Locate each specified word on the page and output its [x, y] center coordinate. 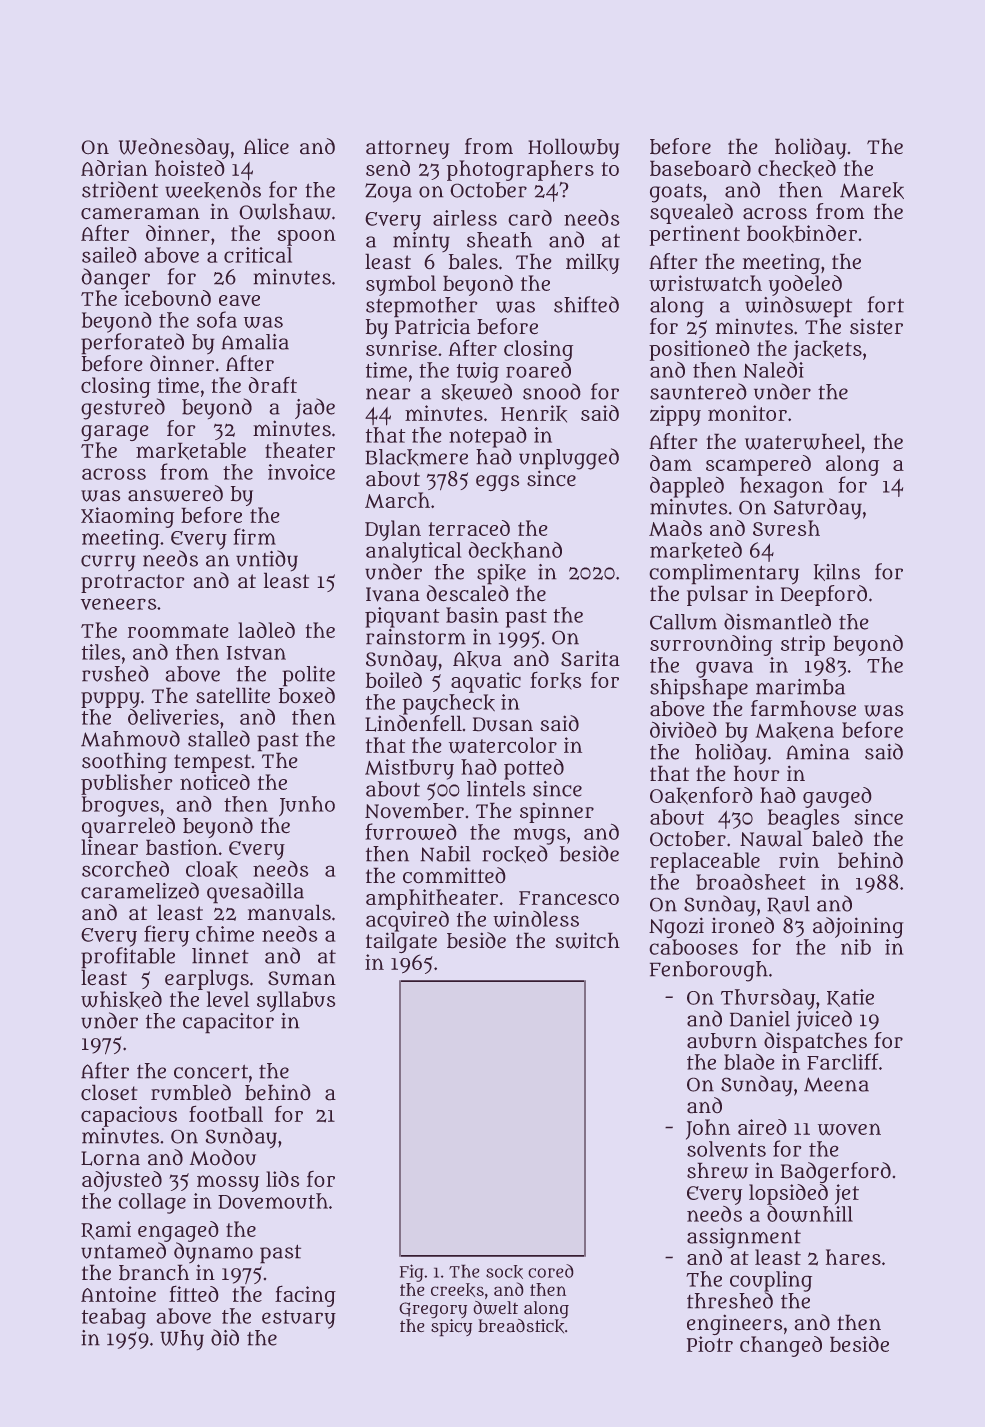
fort [885, 304]
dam [671, 463]
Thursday [768, 999]
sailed [109, 255]
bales [473, 261]
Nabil [445, 854]
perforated [132, 344]
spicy [451, 1328]
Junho [307, 806]
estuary [299, 1319]
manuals [289, 912]
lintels [496, 789]
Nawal [771, 838]
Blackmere [416, 457]
